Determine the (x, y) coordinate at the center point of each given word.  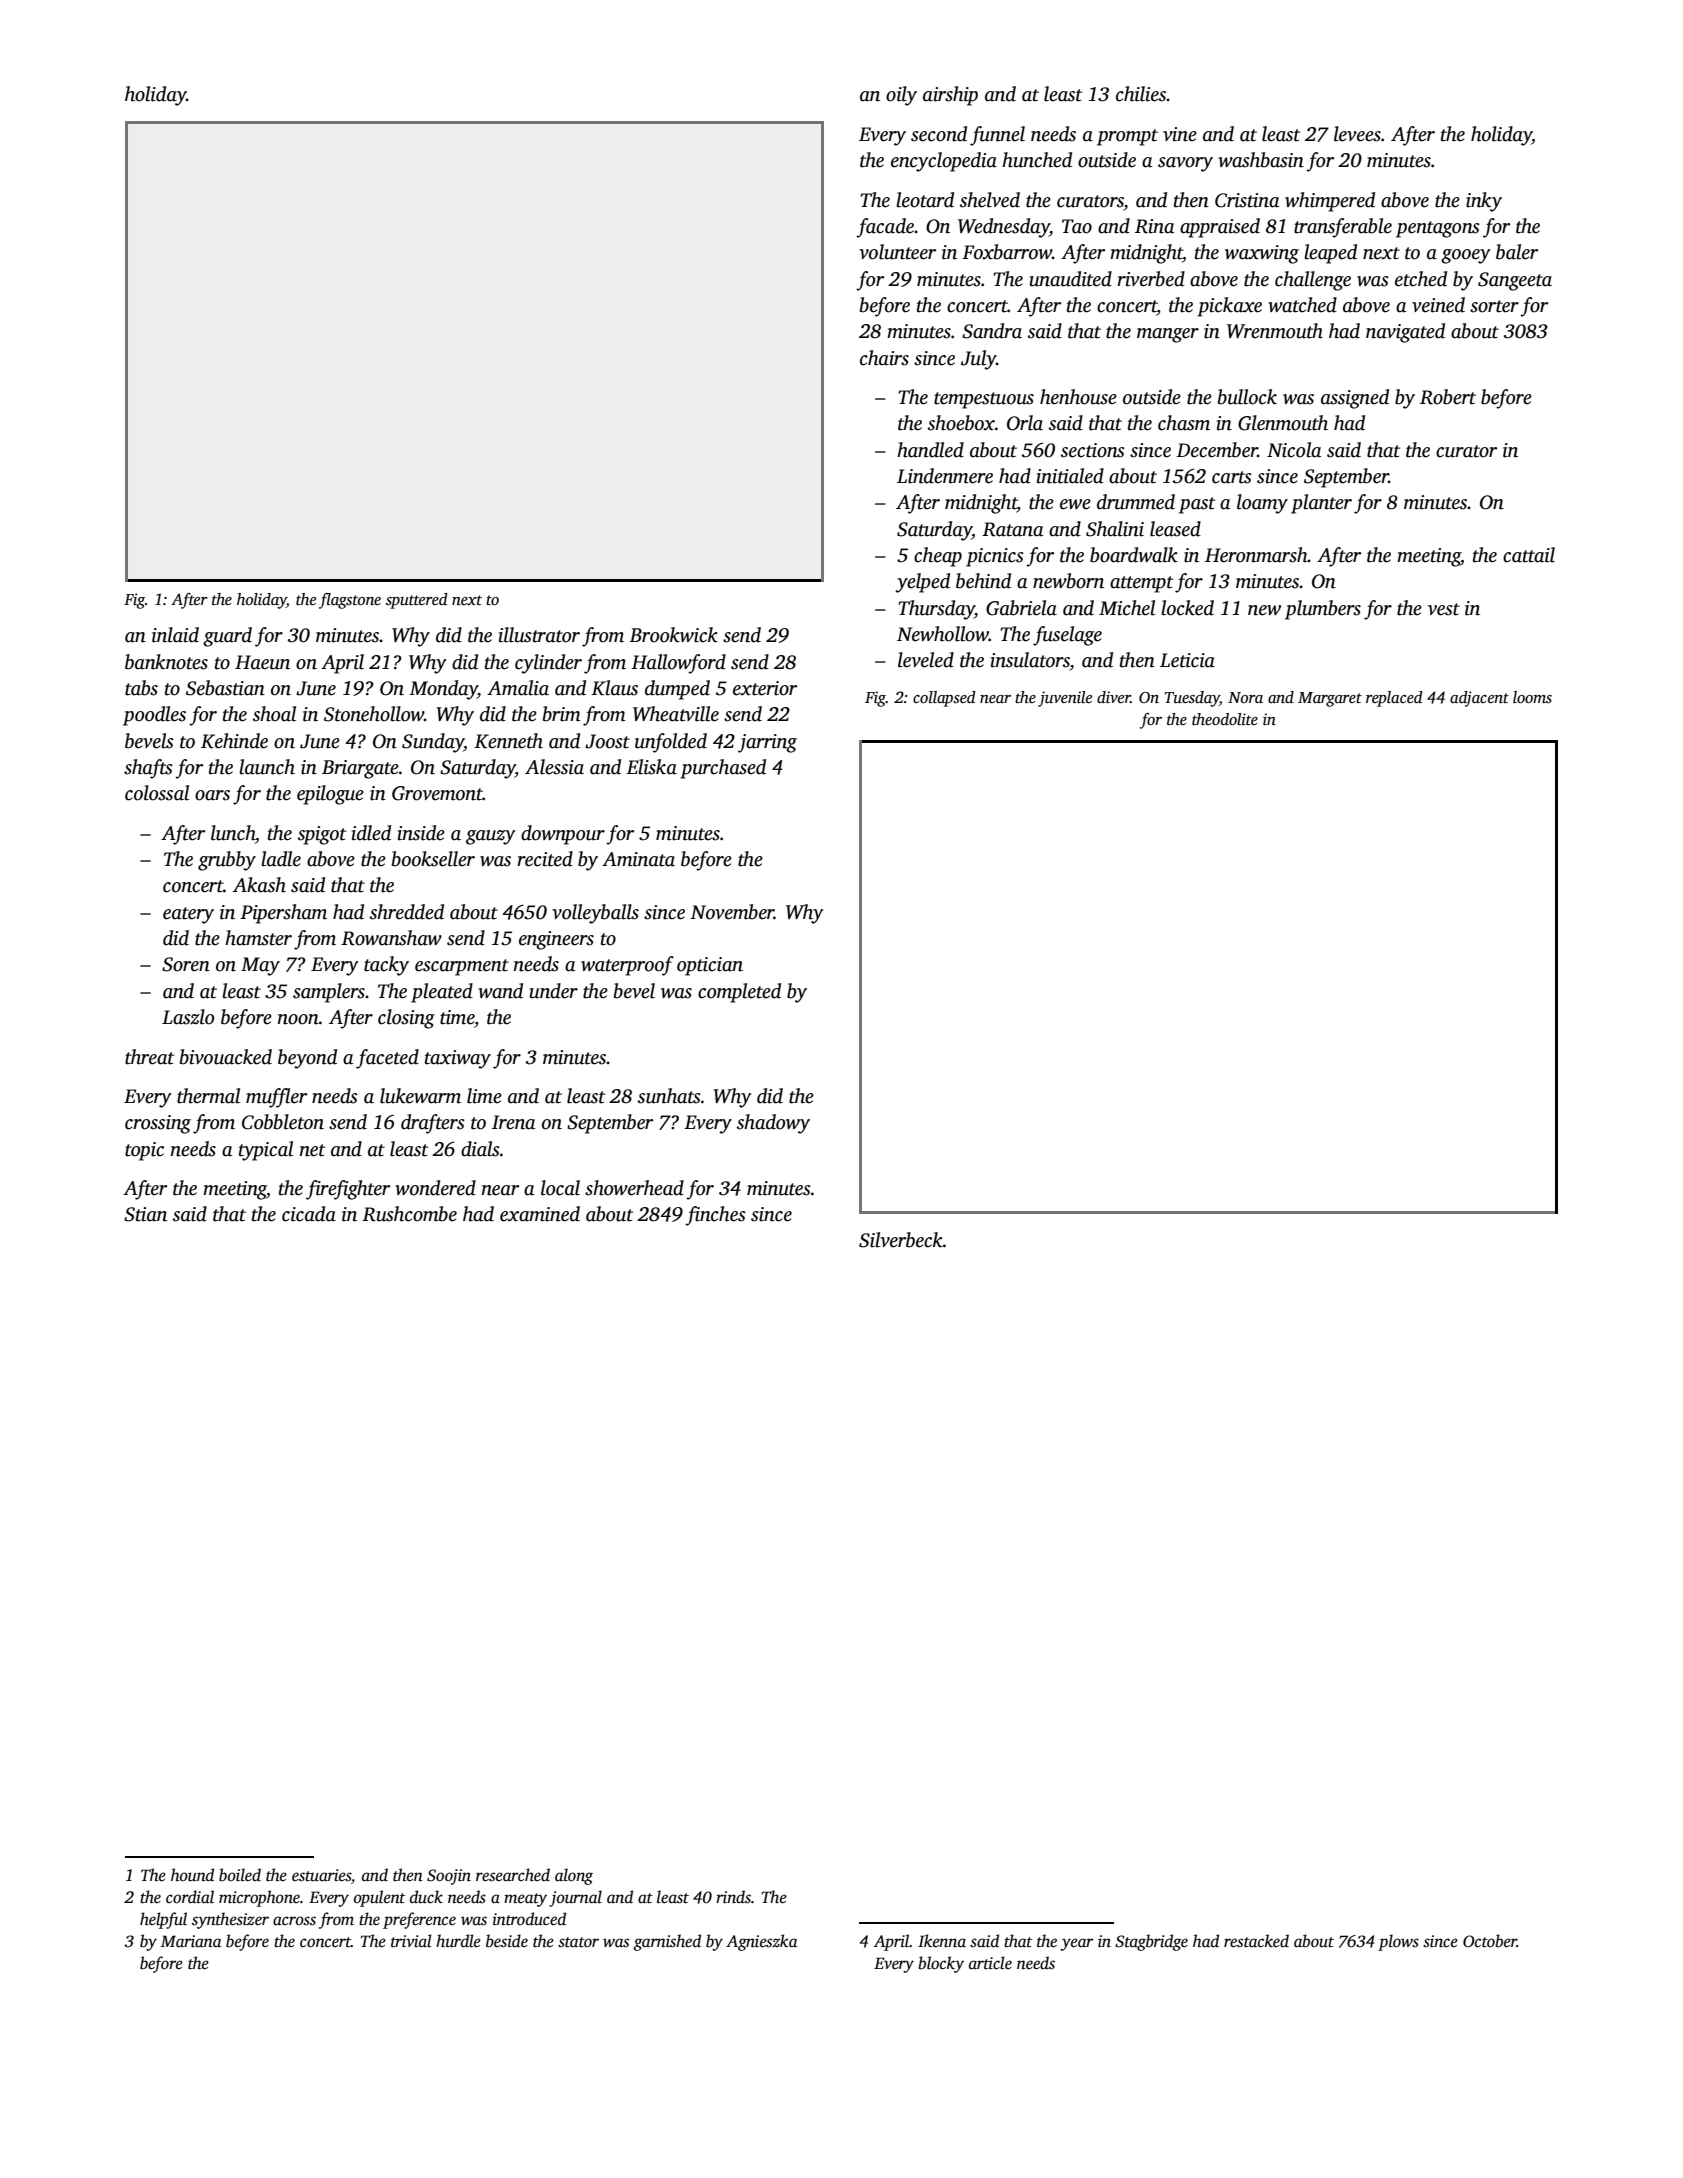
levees (1357, 134)
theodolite (1225, 719)
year (1076, 1944)
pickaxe (1229, 307)
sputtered (417, 601)
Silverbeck (901, 1240)
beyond (307, 1059)
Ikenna (942, 1941)
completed (739, 993)
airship (950, 96)
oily (901, 96)
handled (930, 450)
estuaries (321, 1875)
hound (192, 1874)
